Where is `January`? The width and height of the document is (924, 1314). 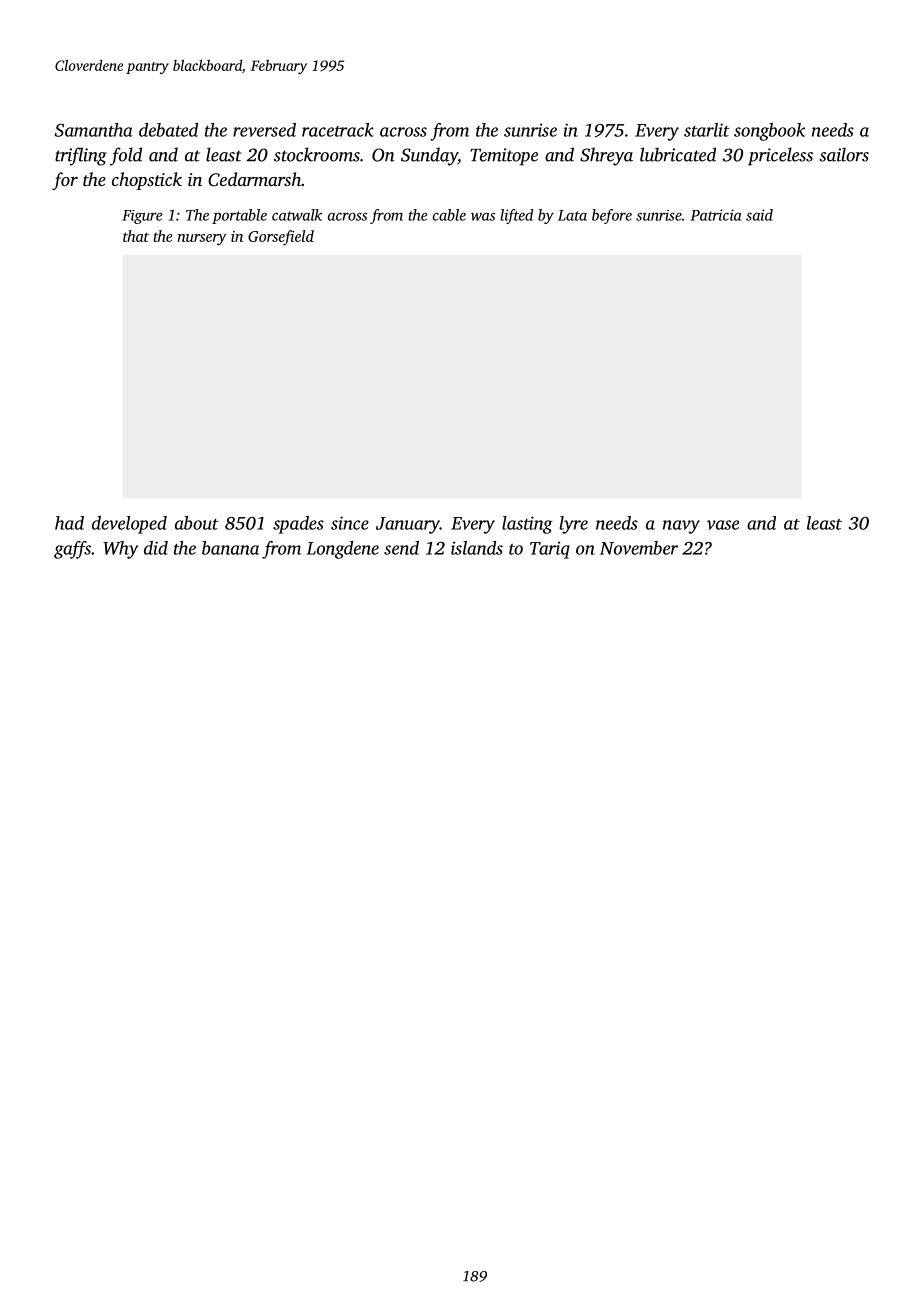
January is located at coordinates (408, 525).
